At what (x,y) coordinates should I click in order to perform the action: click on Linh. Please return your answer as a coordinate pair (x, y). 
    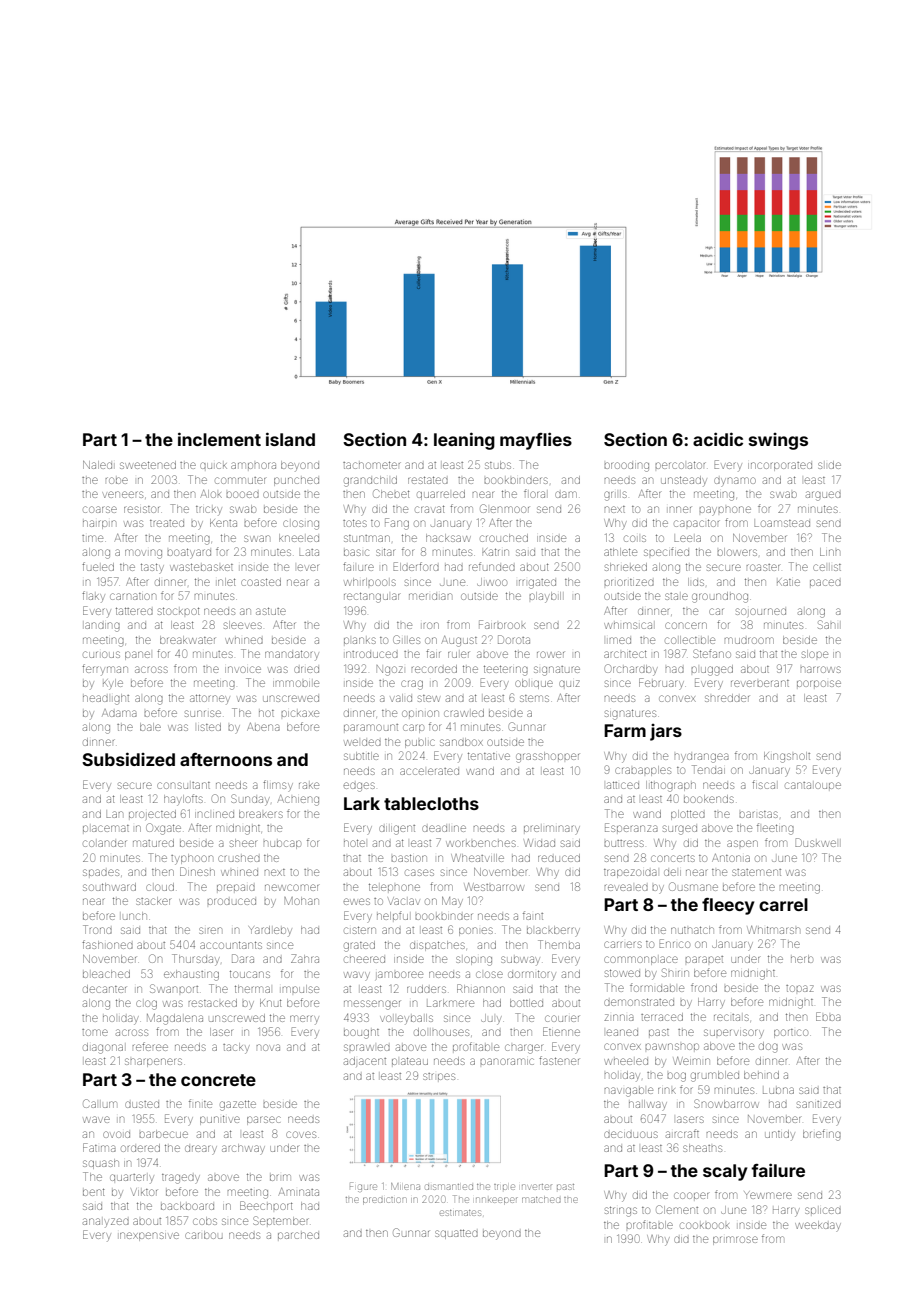
    Looking at the image, I should click on (830, 552).
